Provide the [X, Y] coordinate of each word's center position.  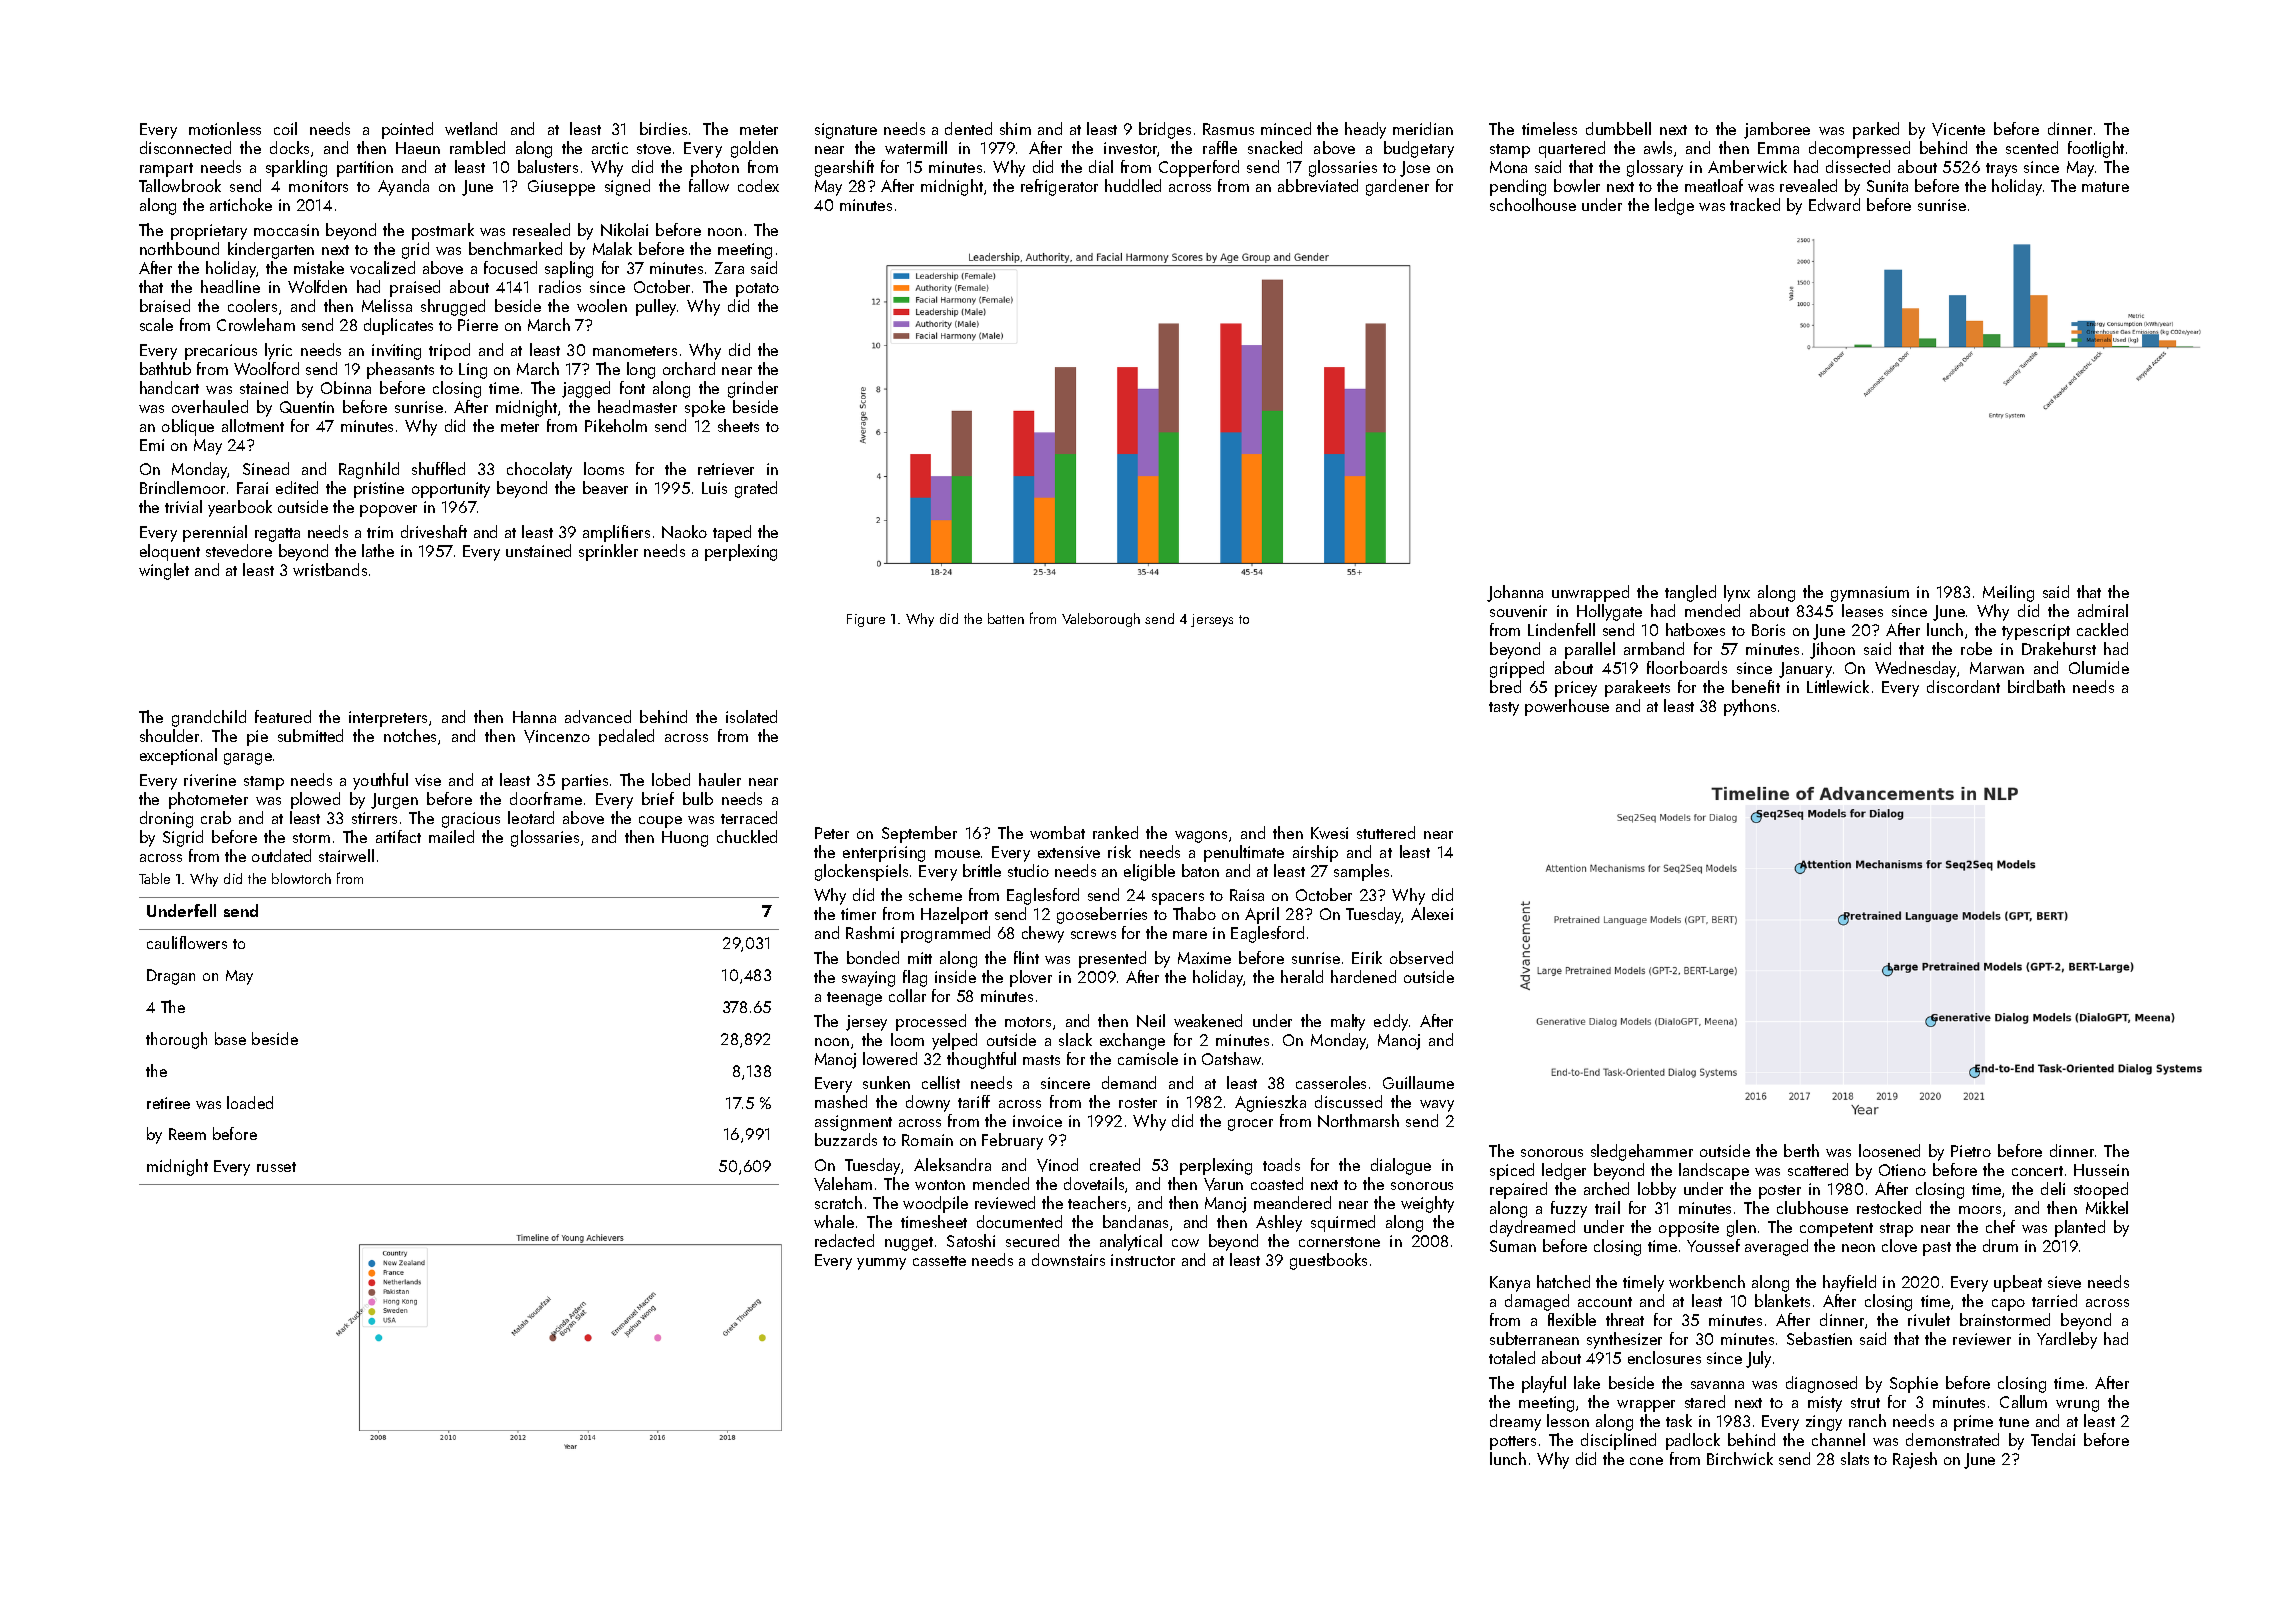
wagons [1201, 837]
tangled [1690, 593]
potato [757, 290]
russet [276, 1167]
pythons [1750, 707]
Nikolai [624, 229]
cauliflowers [187, 942]
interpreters [388, 719]
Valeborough [1101, 620]
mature [2105, 187]
